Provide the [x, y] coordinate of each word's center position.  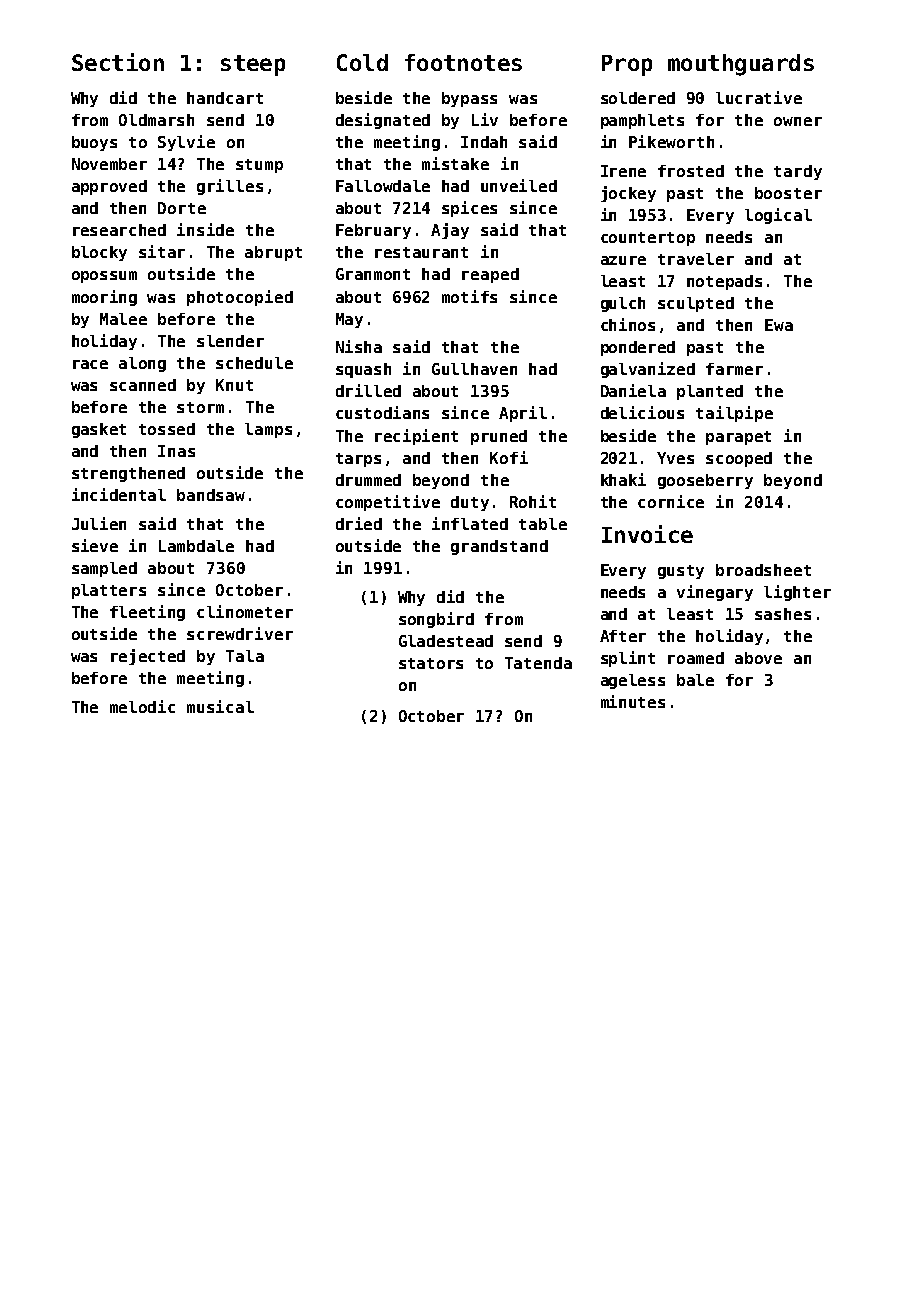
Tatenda [538, 663]
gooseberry [705, 481]
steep [253, 65]
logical [778, 216]
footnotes [463, 62]
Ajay [450, 231]
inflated [470, 523]
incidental [119, 494]
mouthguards [741, 65]
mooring [104, 298]
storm [200, 407]
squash [363, 370]
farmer [734, 369]
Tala [245, 656]
